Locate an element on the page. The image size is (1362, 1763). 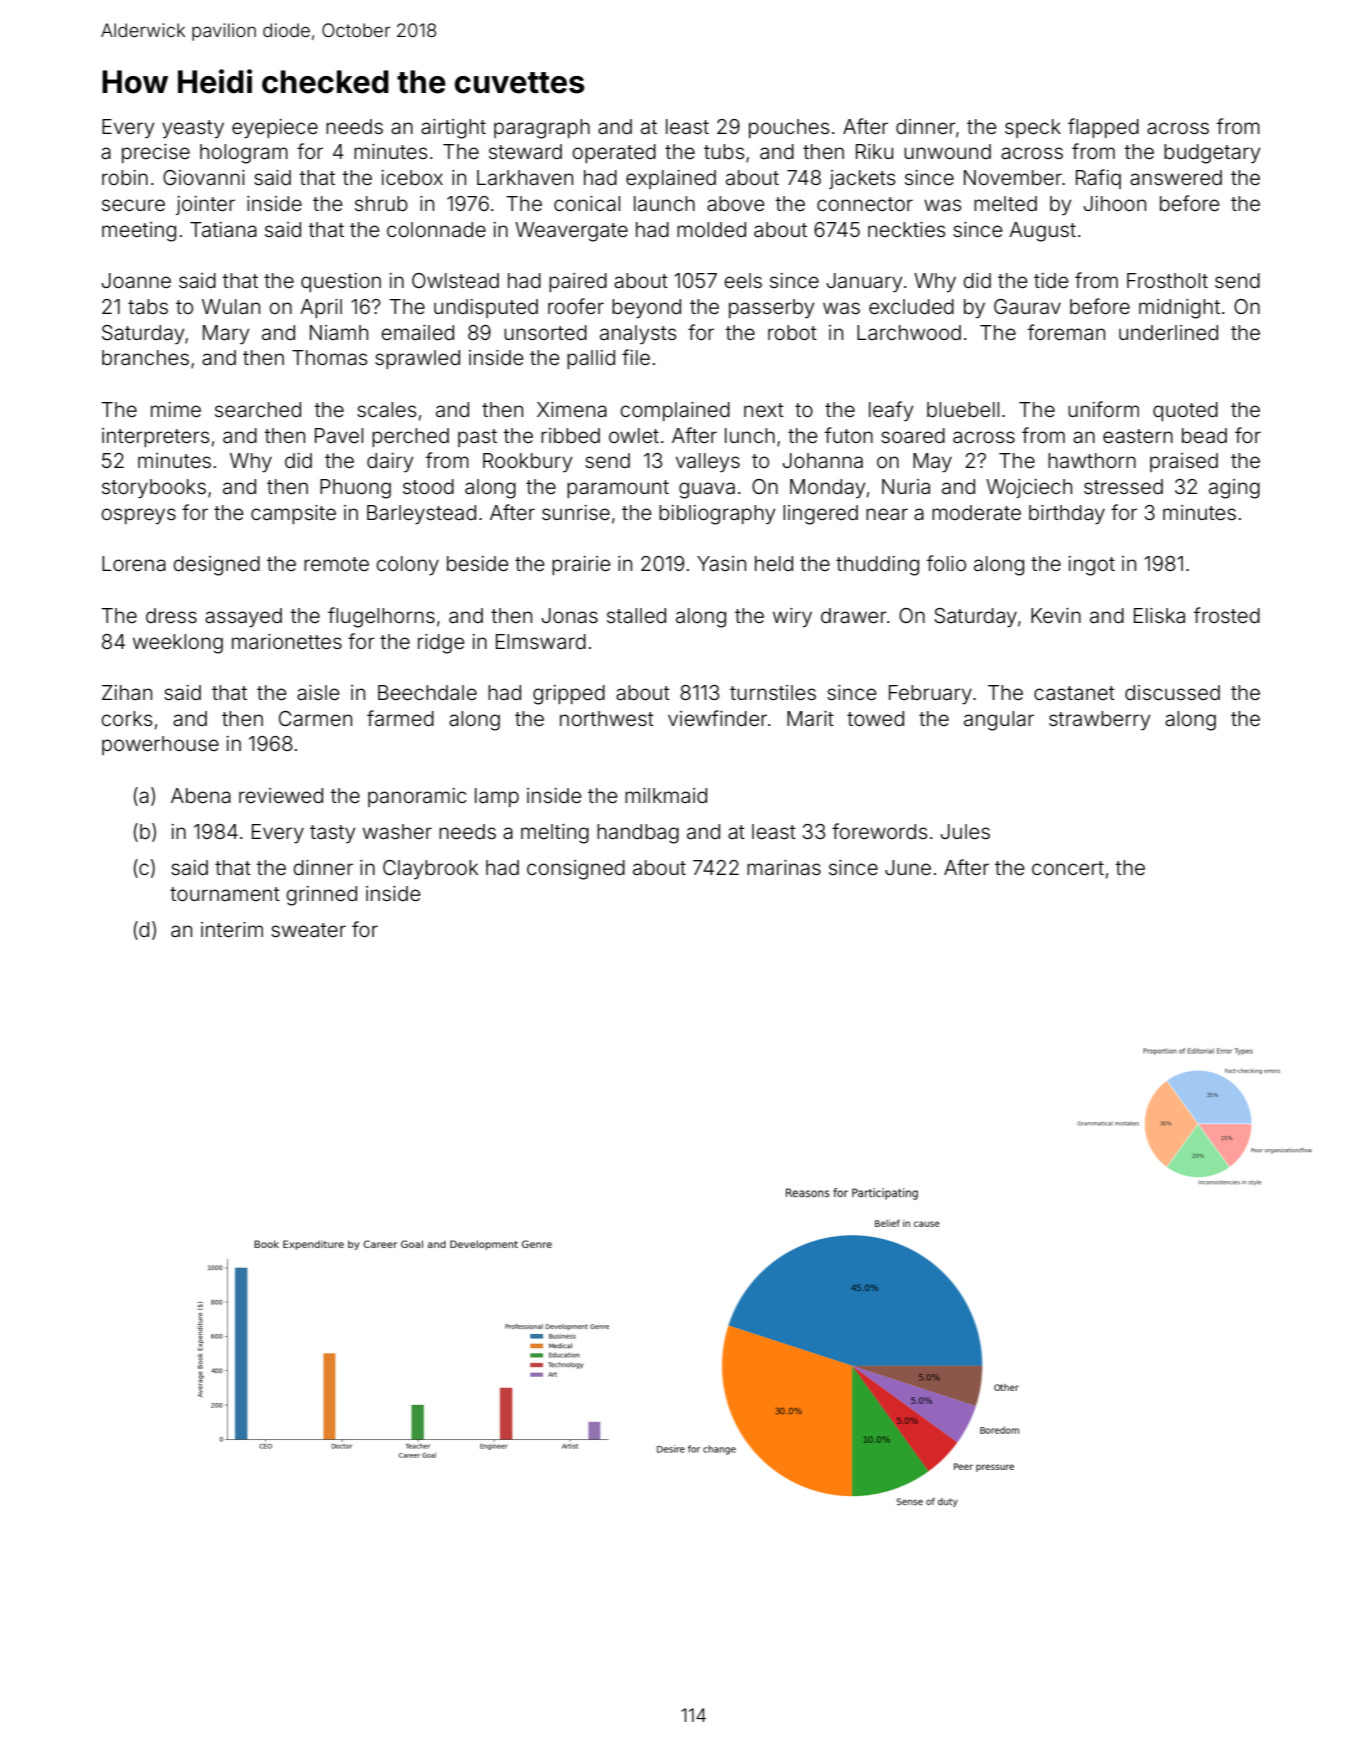
wiry is located at coordinates (792, 617).
